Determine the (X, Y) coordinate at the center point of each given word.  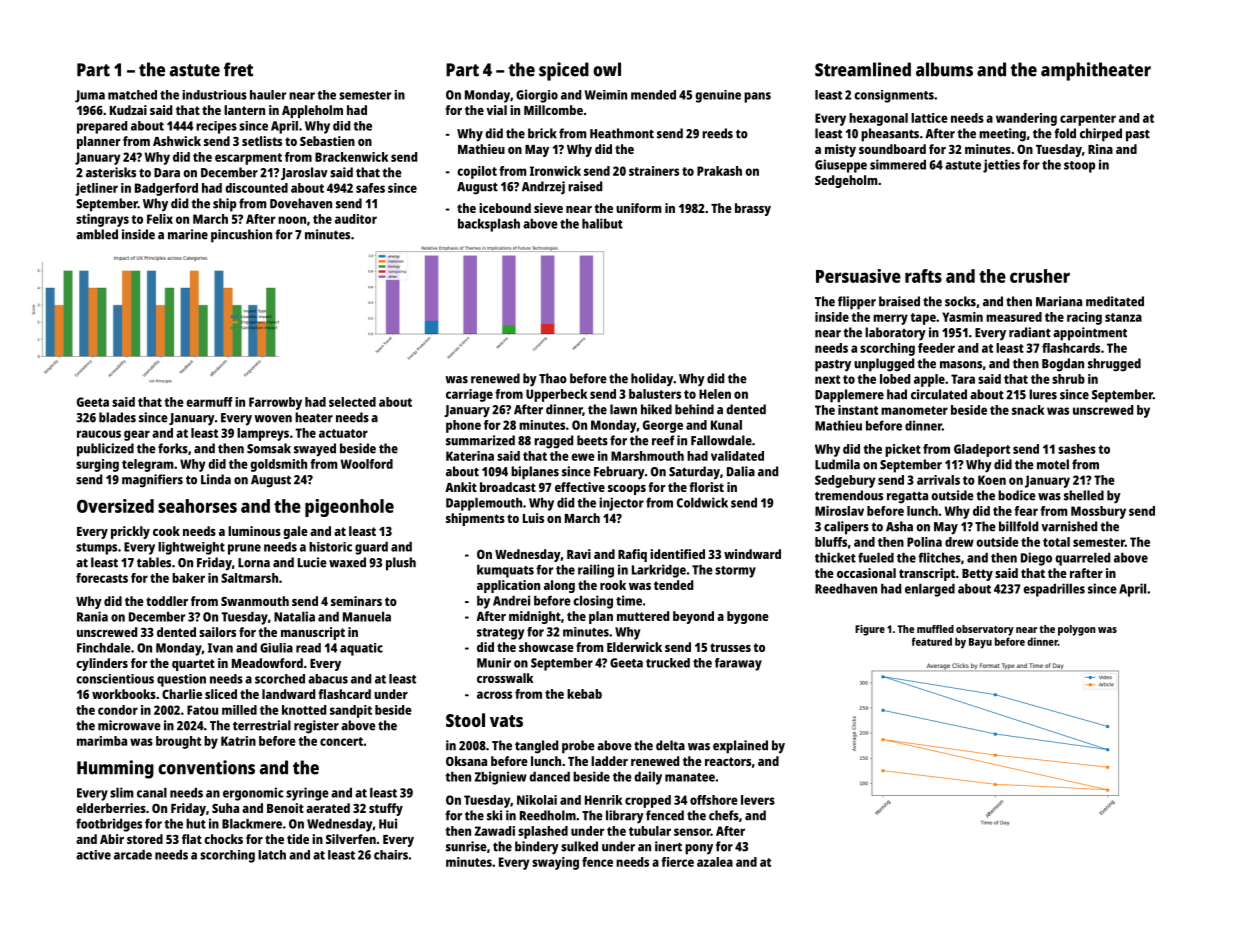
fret (238, 69)
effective (580, 487)
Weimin (606, 95)
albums (944, 69)
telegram (148, 465)
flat (192, 839)
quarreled (1082, 559)
